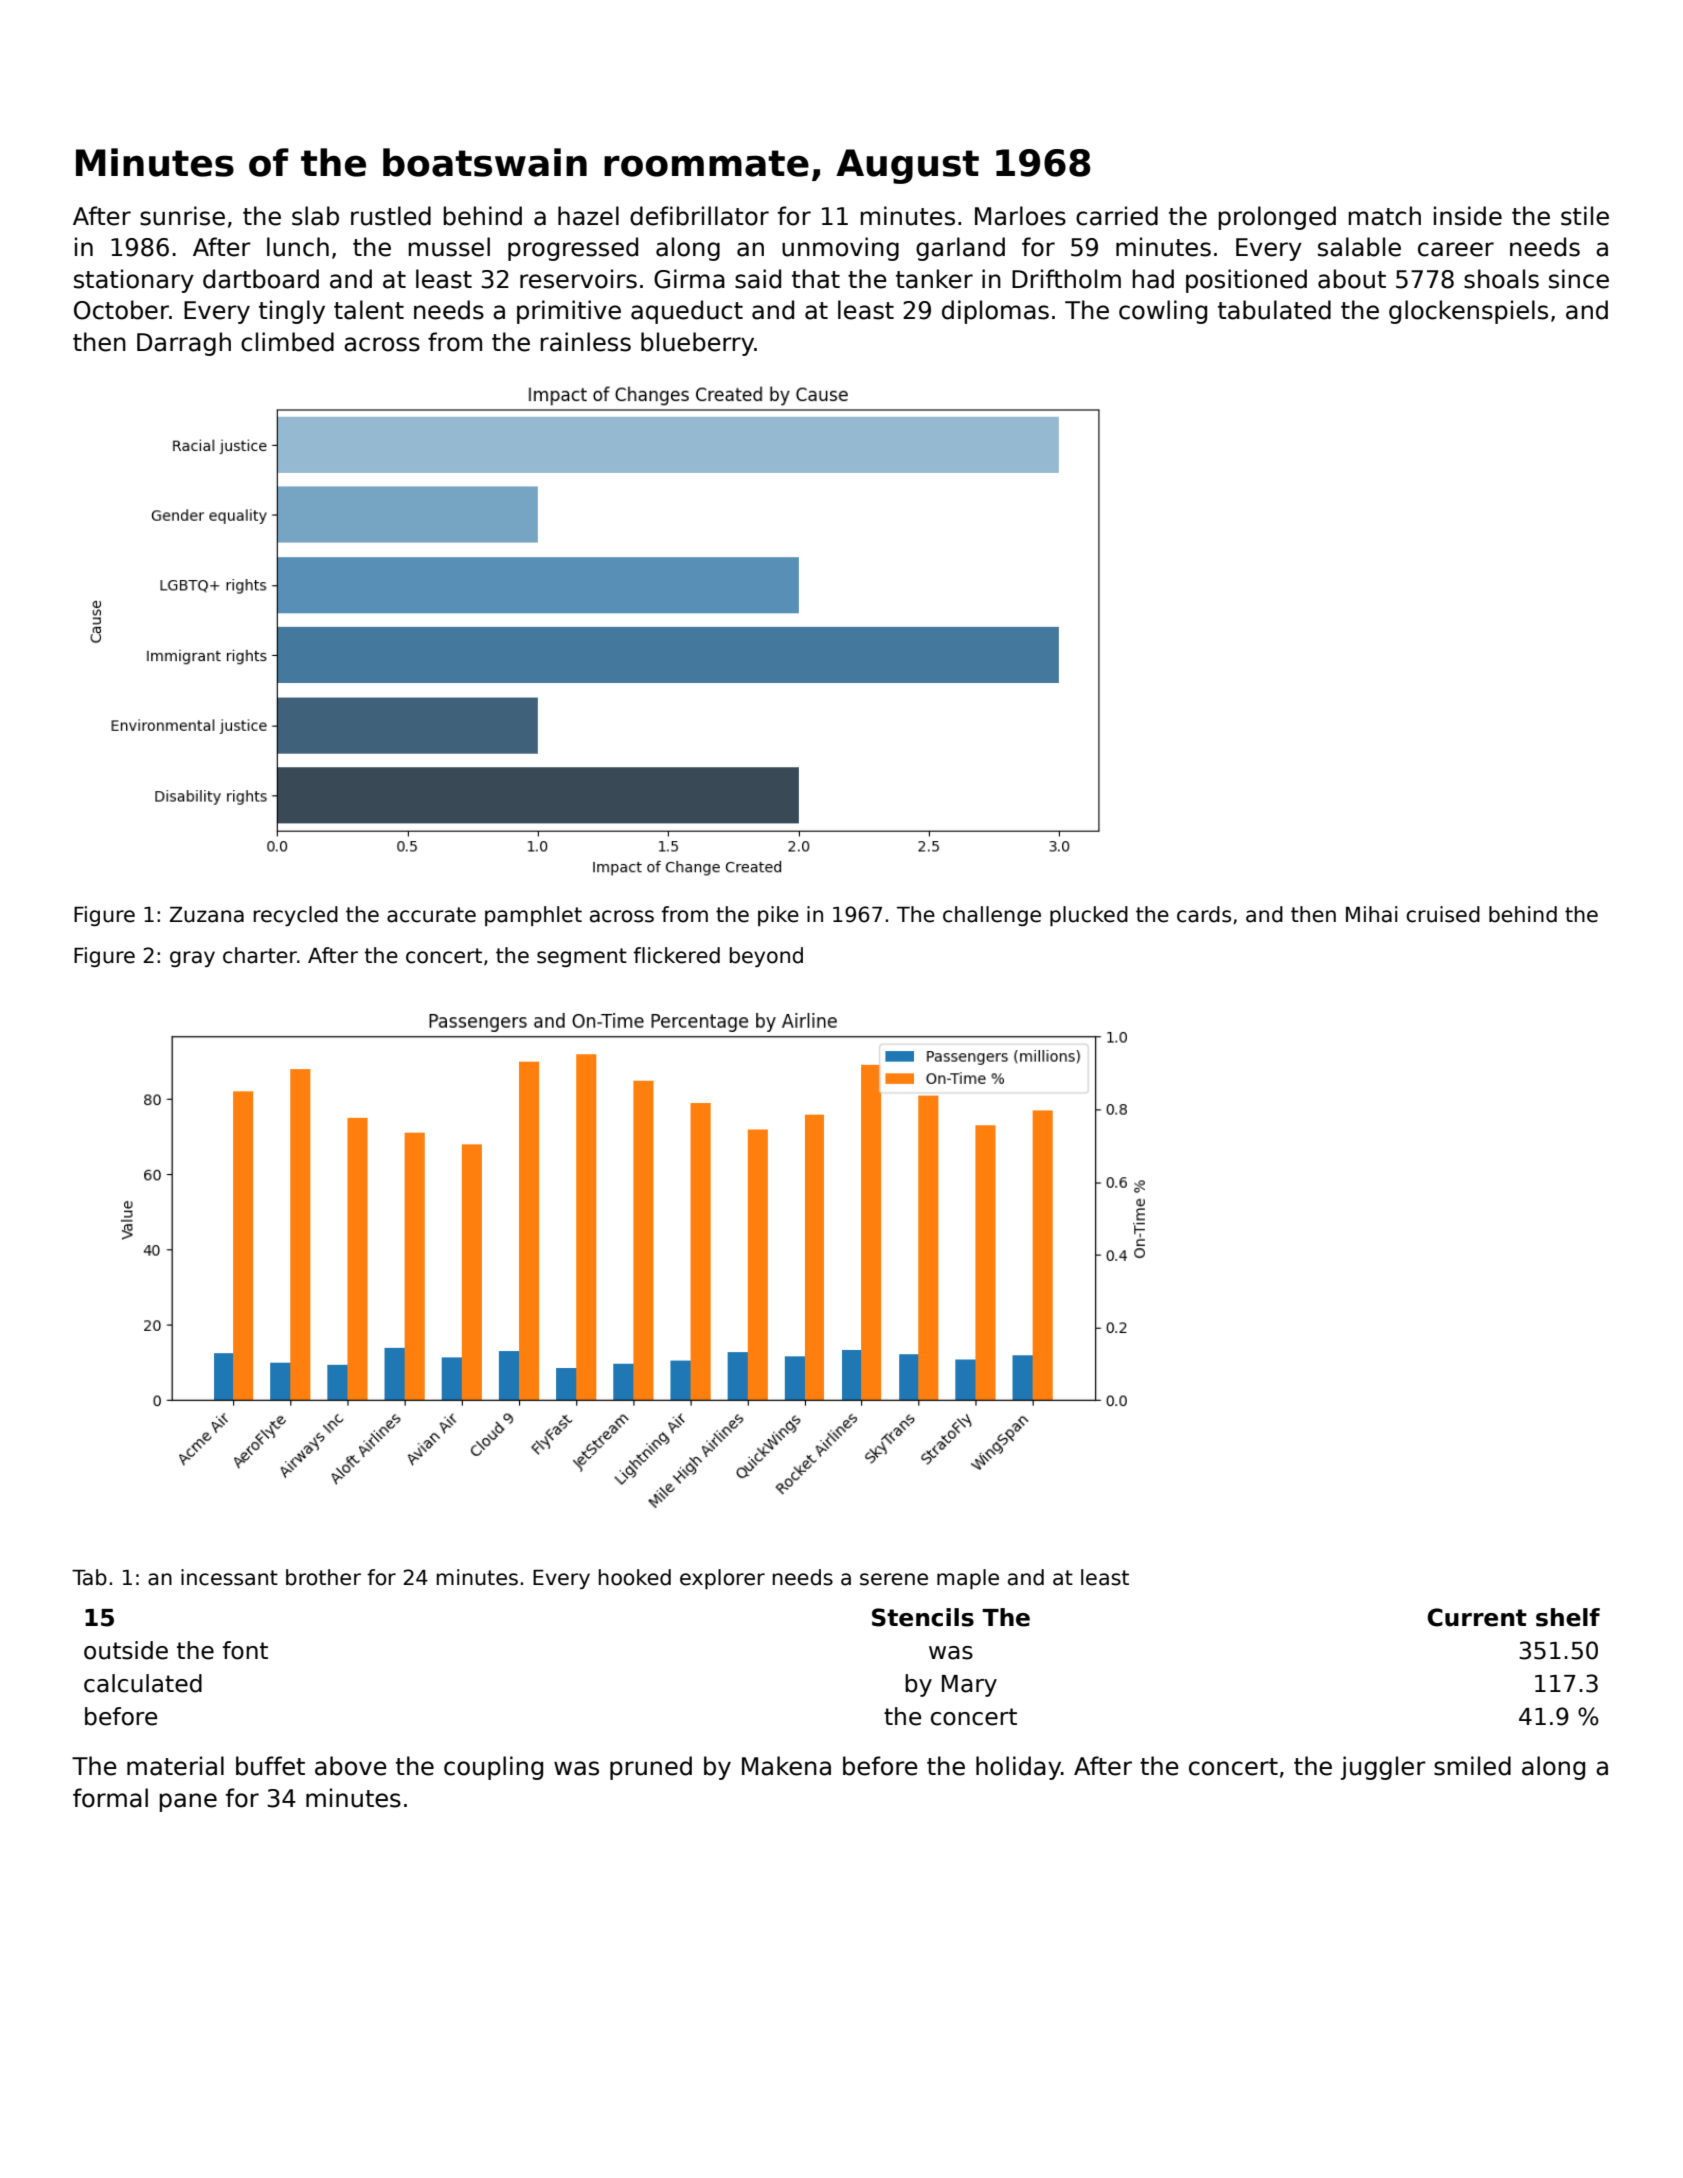  What do you see at coordinates (586, 342) in the screenshot?
I see `rainless` at bounding box center [586, 342].
